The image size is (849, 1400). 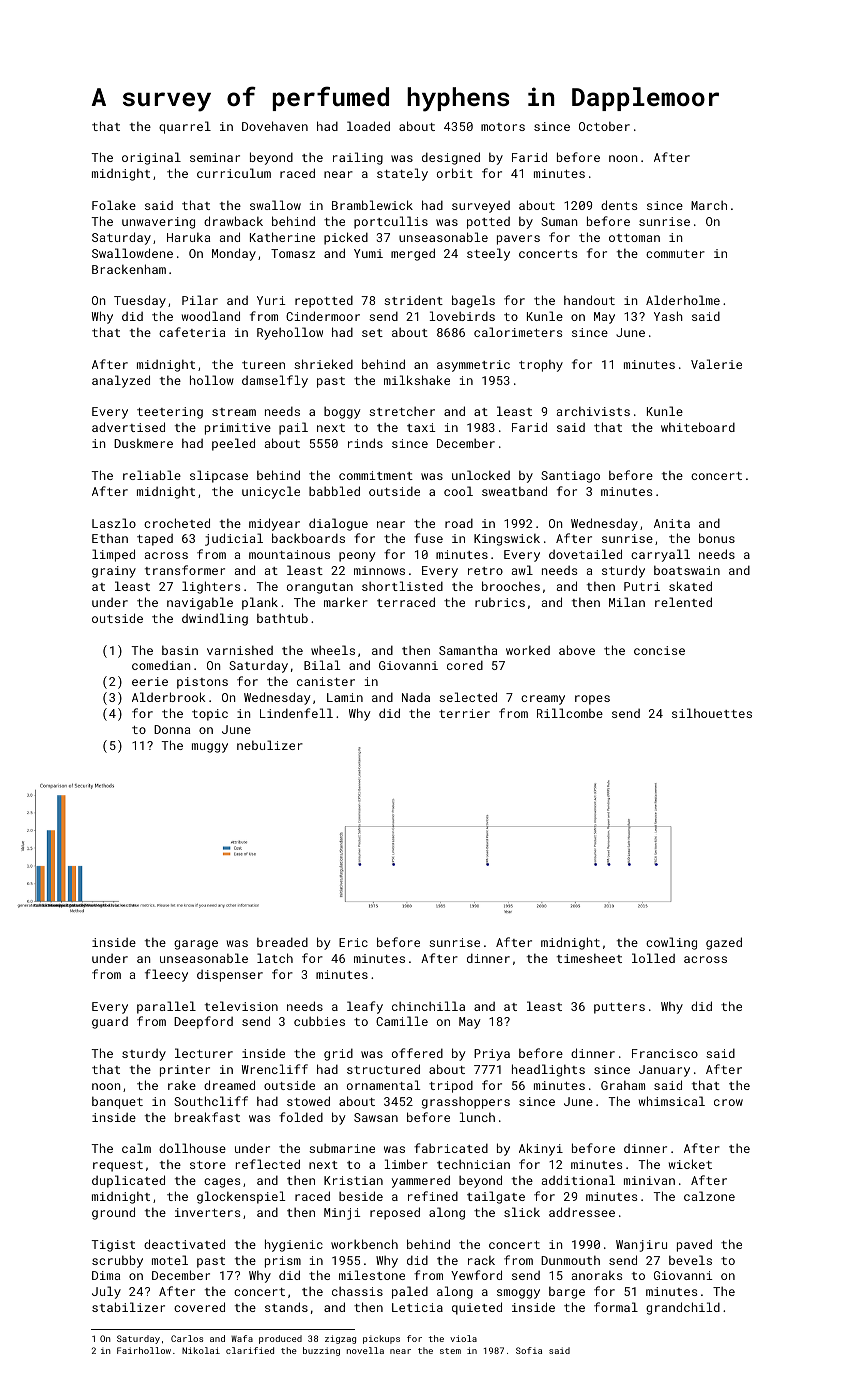 What do you see at coordinates (672, 1101) in the screenshot?
I see `whimsical` at bounding box center [672, 1101].
